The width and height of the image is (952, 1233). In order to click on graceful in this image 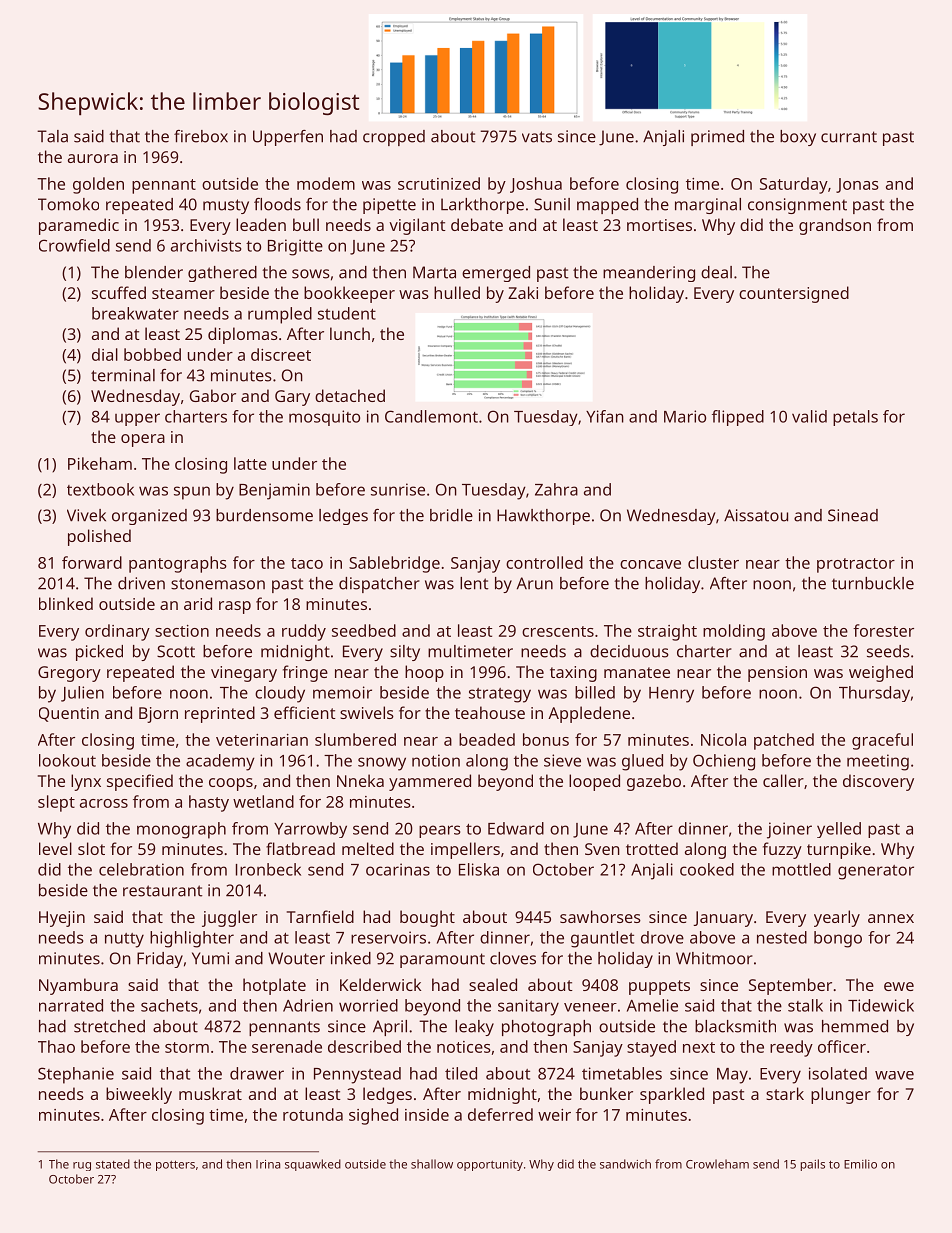, I will do `click(882, 741)`.
